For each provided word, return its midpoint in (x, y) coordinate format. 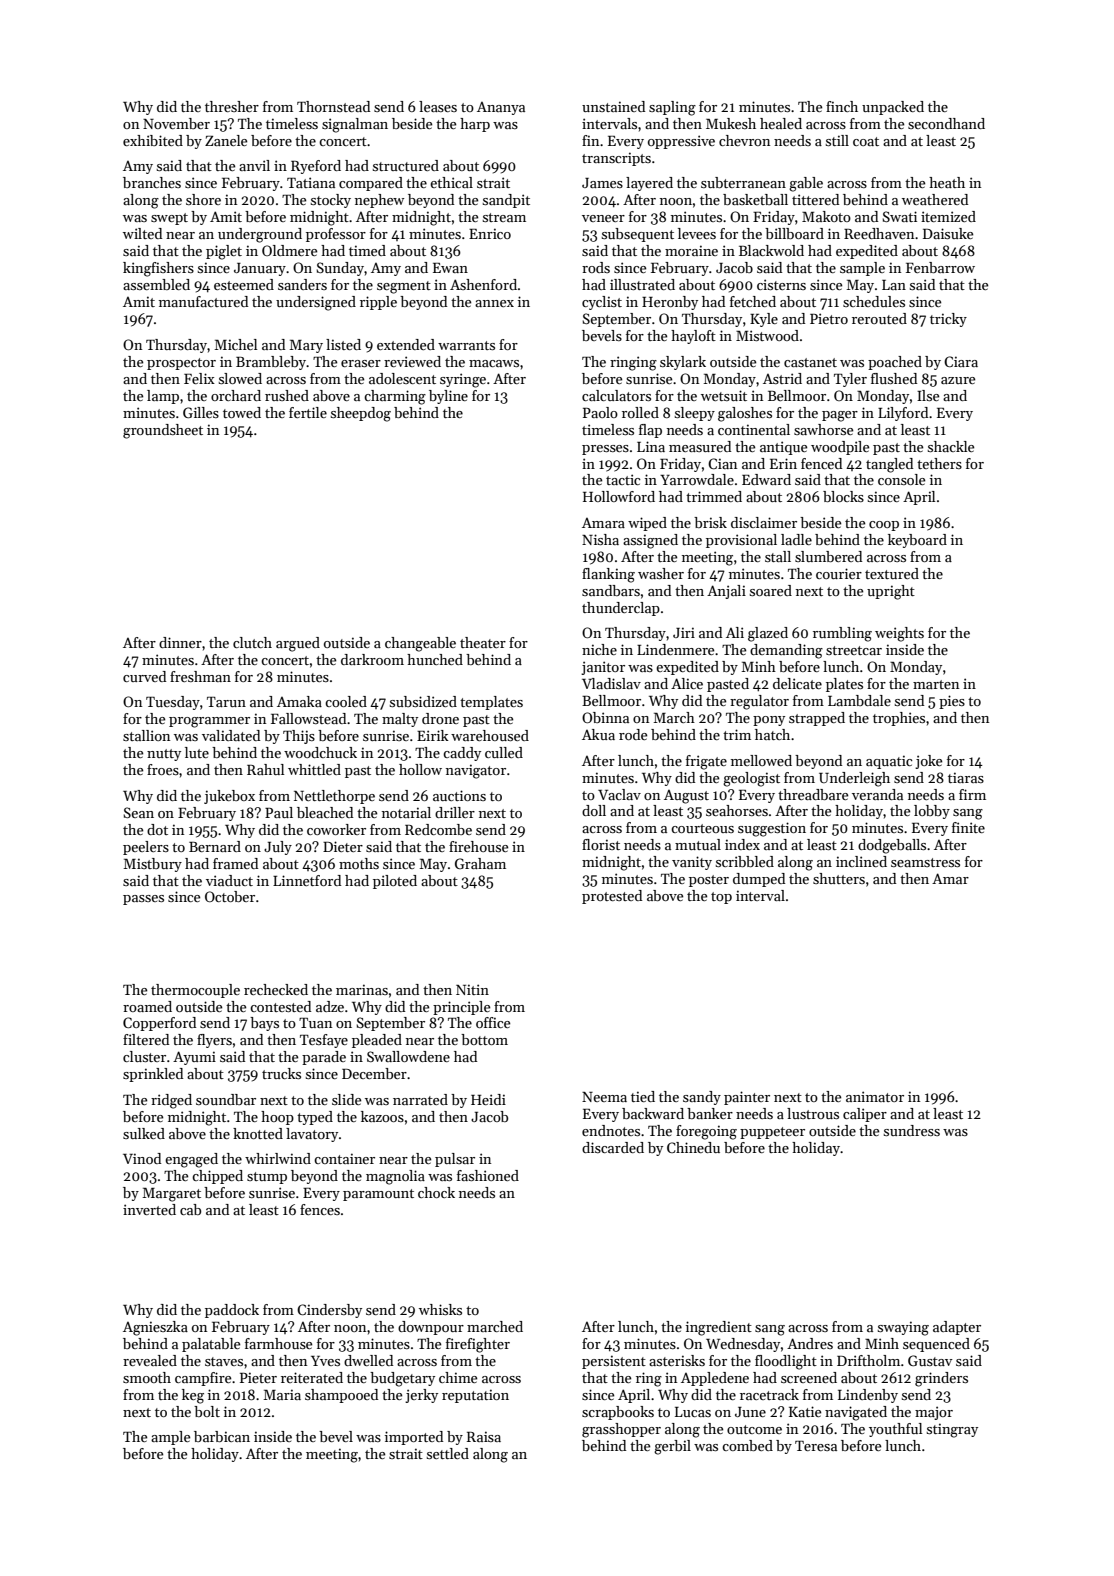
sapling (672, 108)
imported (414, 1438)
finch (842, 106)
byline (448, 397)
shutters (839, 878)
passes (143, 900)
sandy (702, 1098)
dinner (180, 642)
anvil (254, 165)
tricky (948, 320)
